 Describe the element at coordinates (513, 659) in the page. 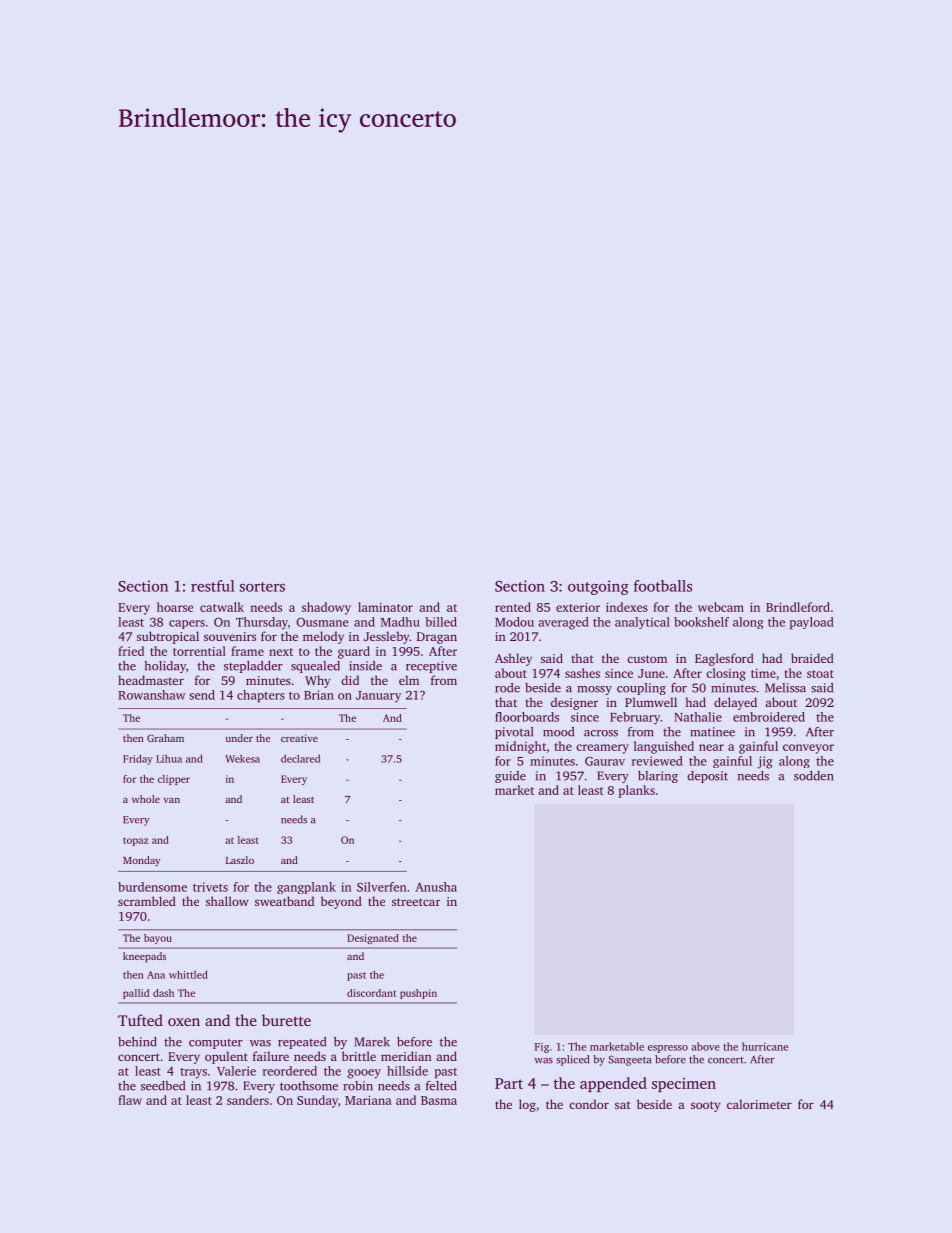

I see `Ashley` at that location.
